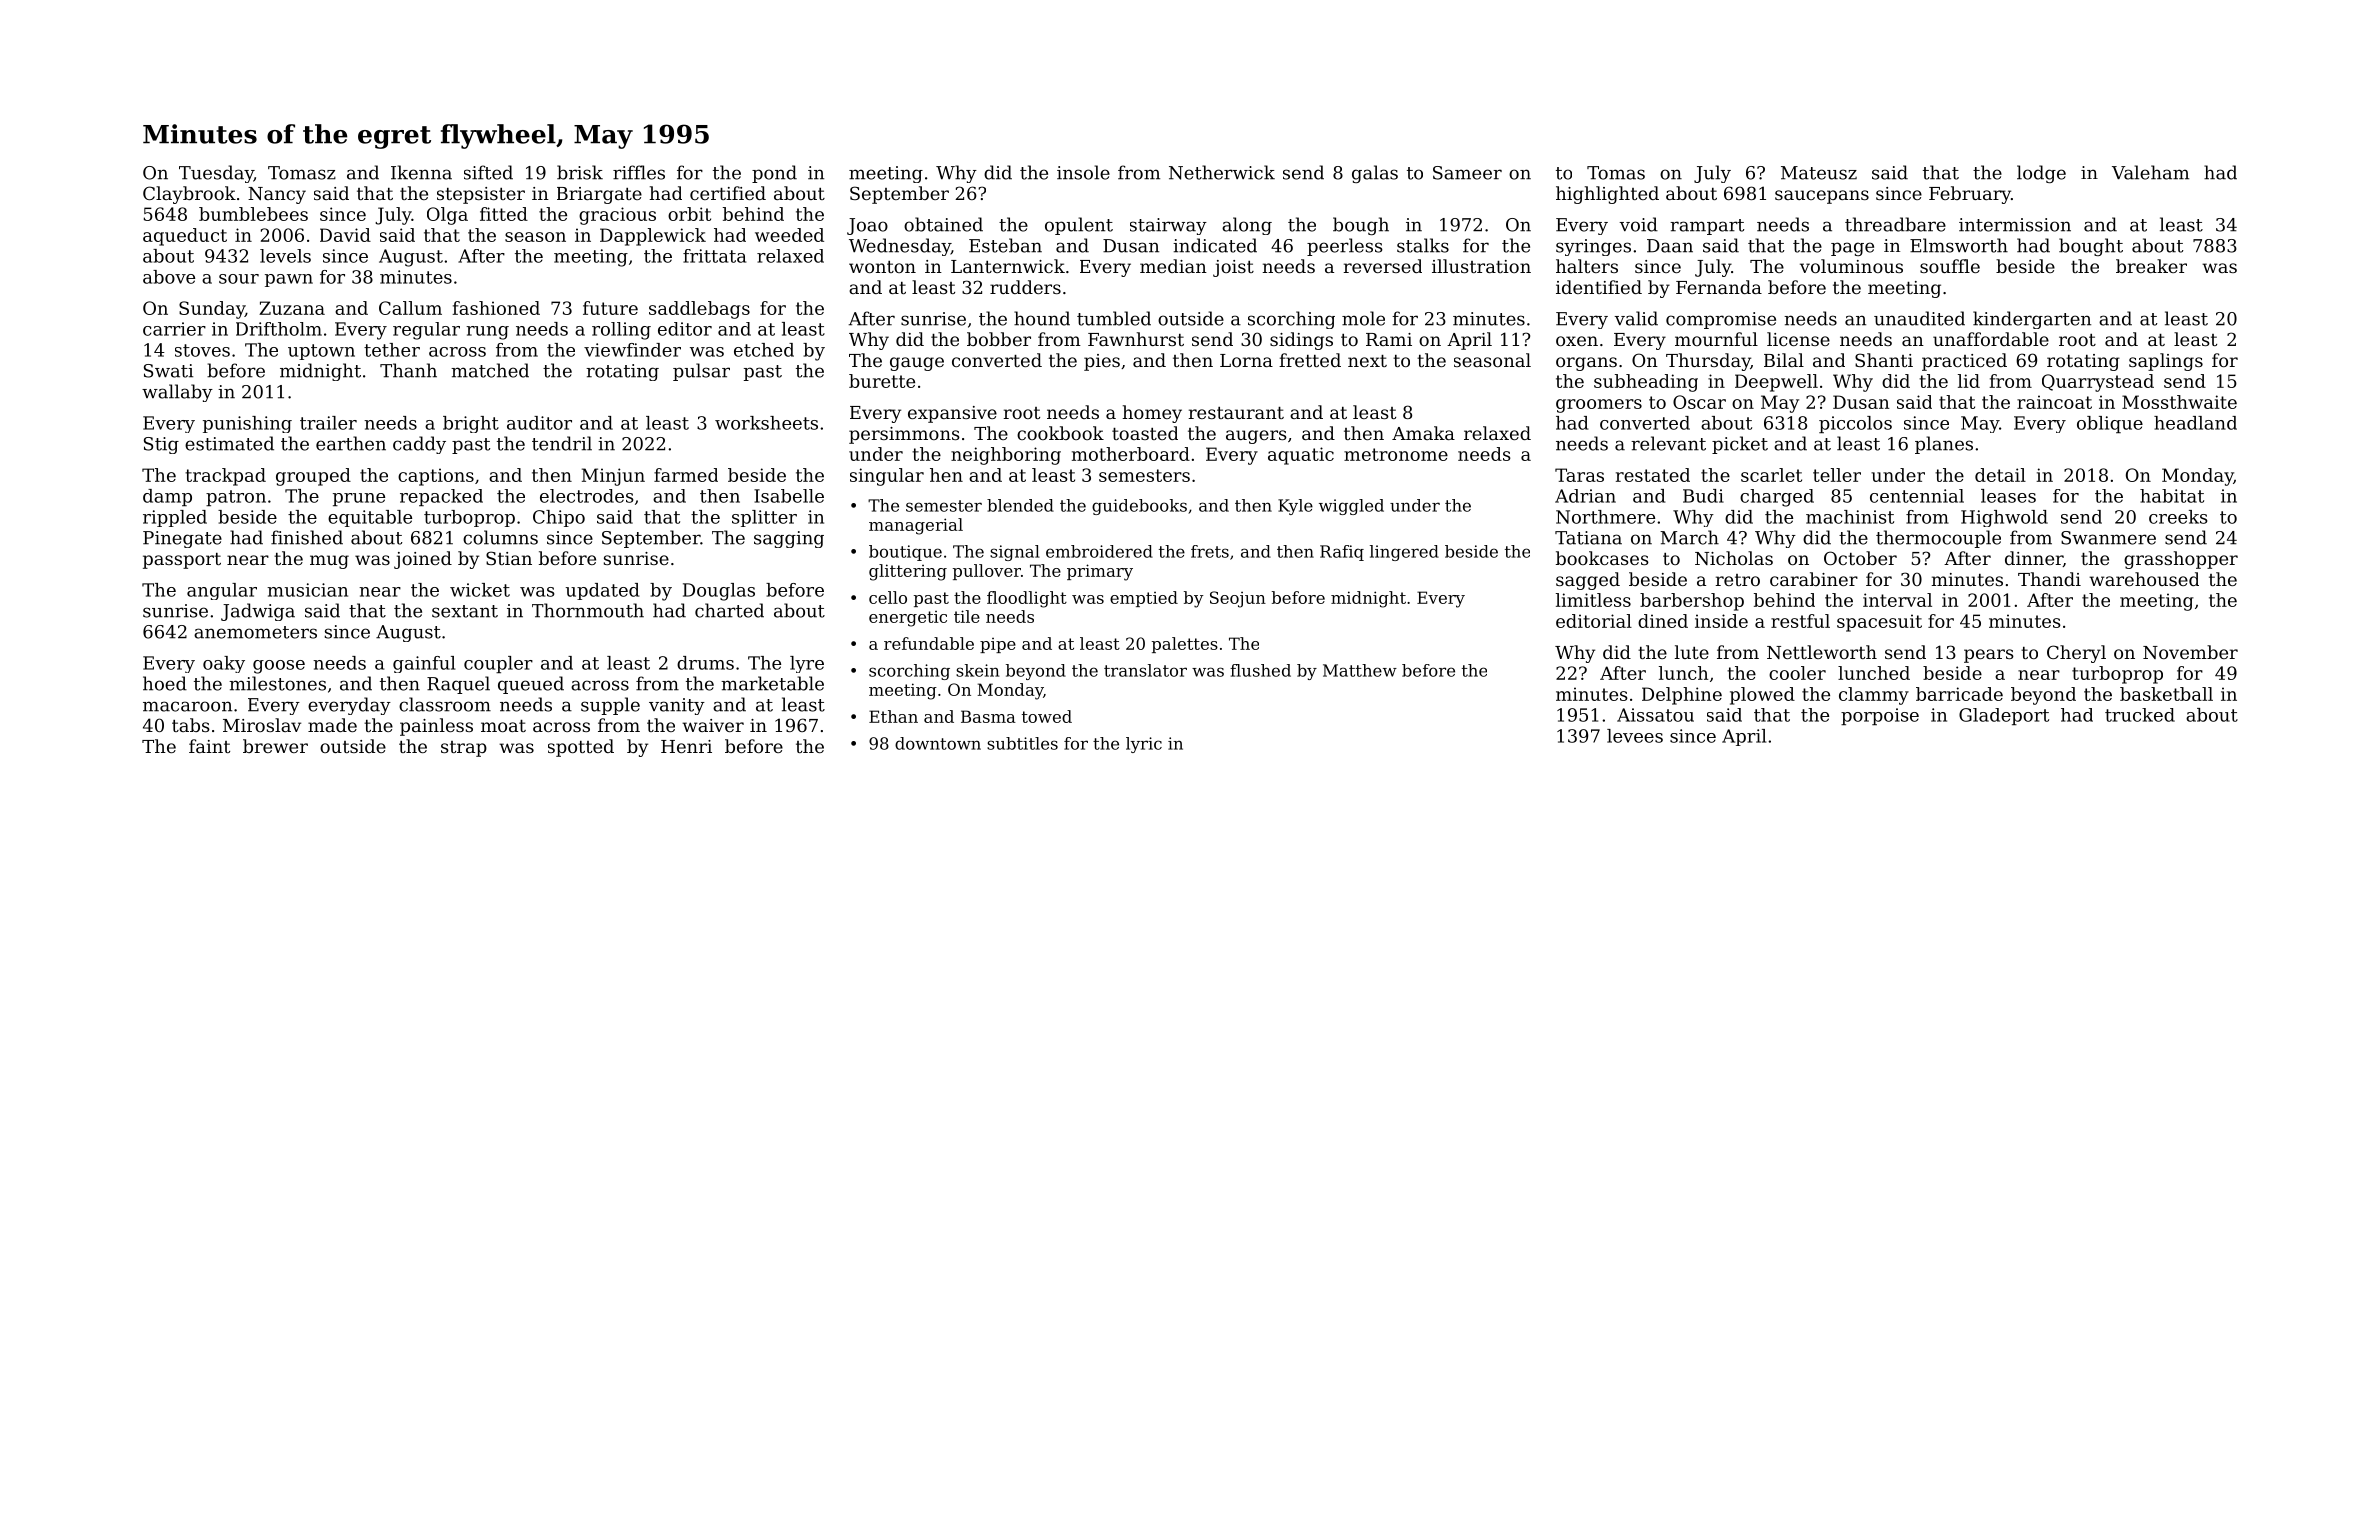 Image resolution: width=2380 pixels, height=1540 pixels. What do you see at coordinates (2151, 266) in the image?
I see `breaker` at bounding box center [2151, 266].
